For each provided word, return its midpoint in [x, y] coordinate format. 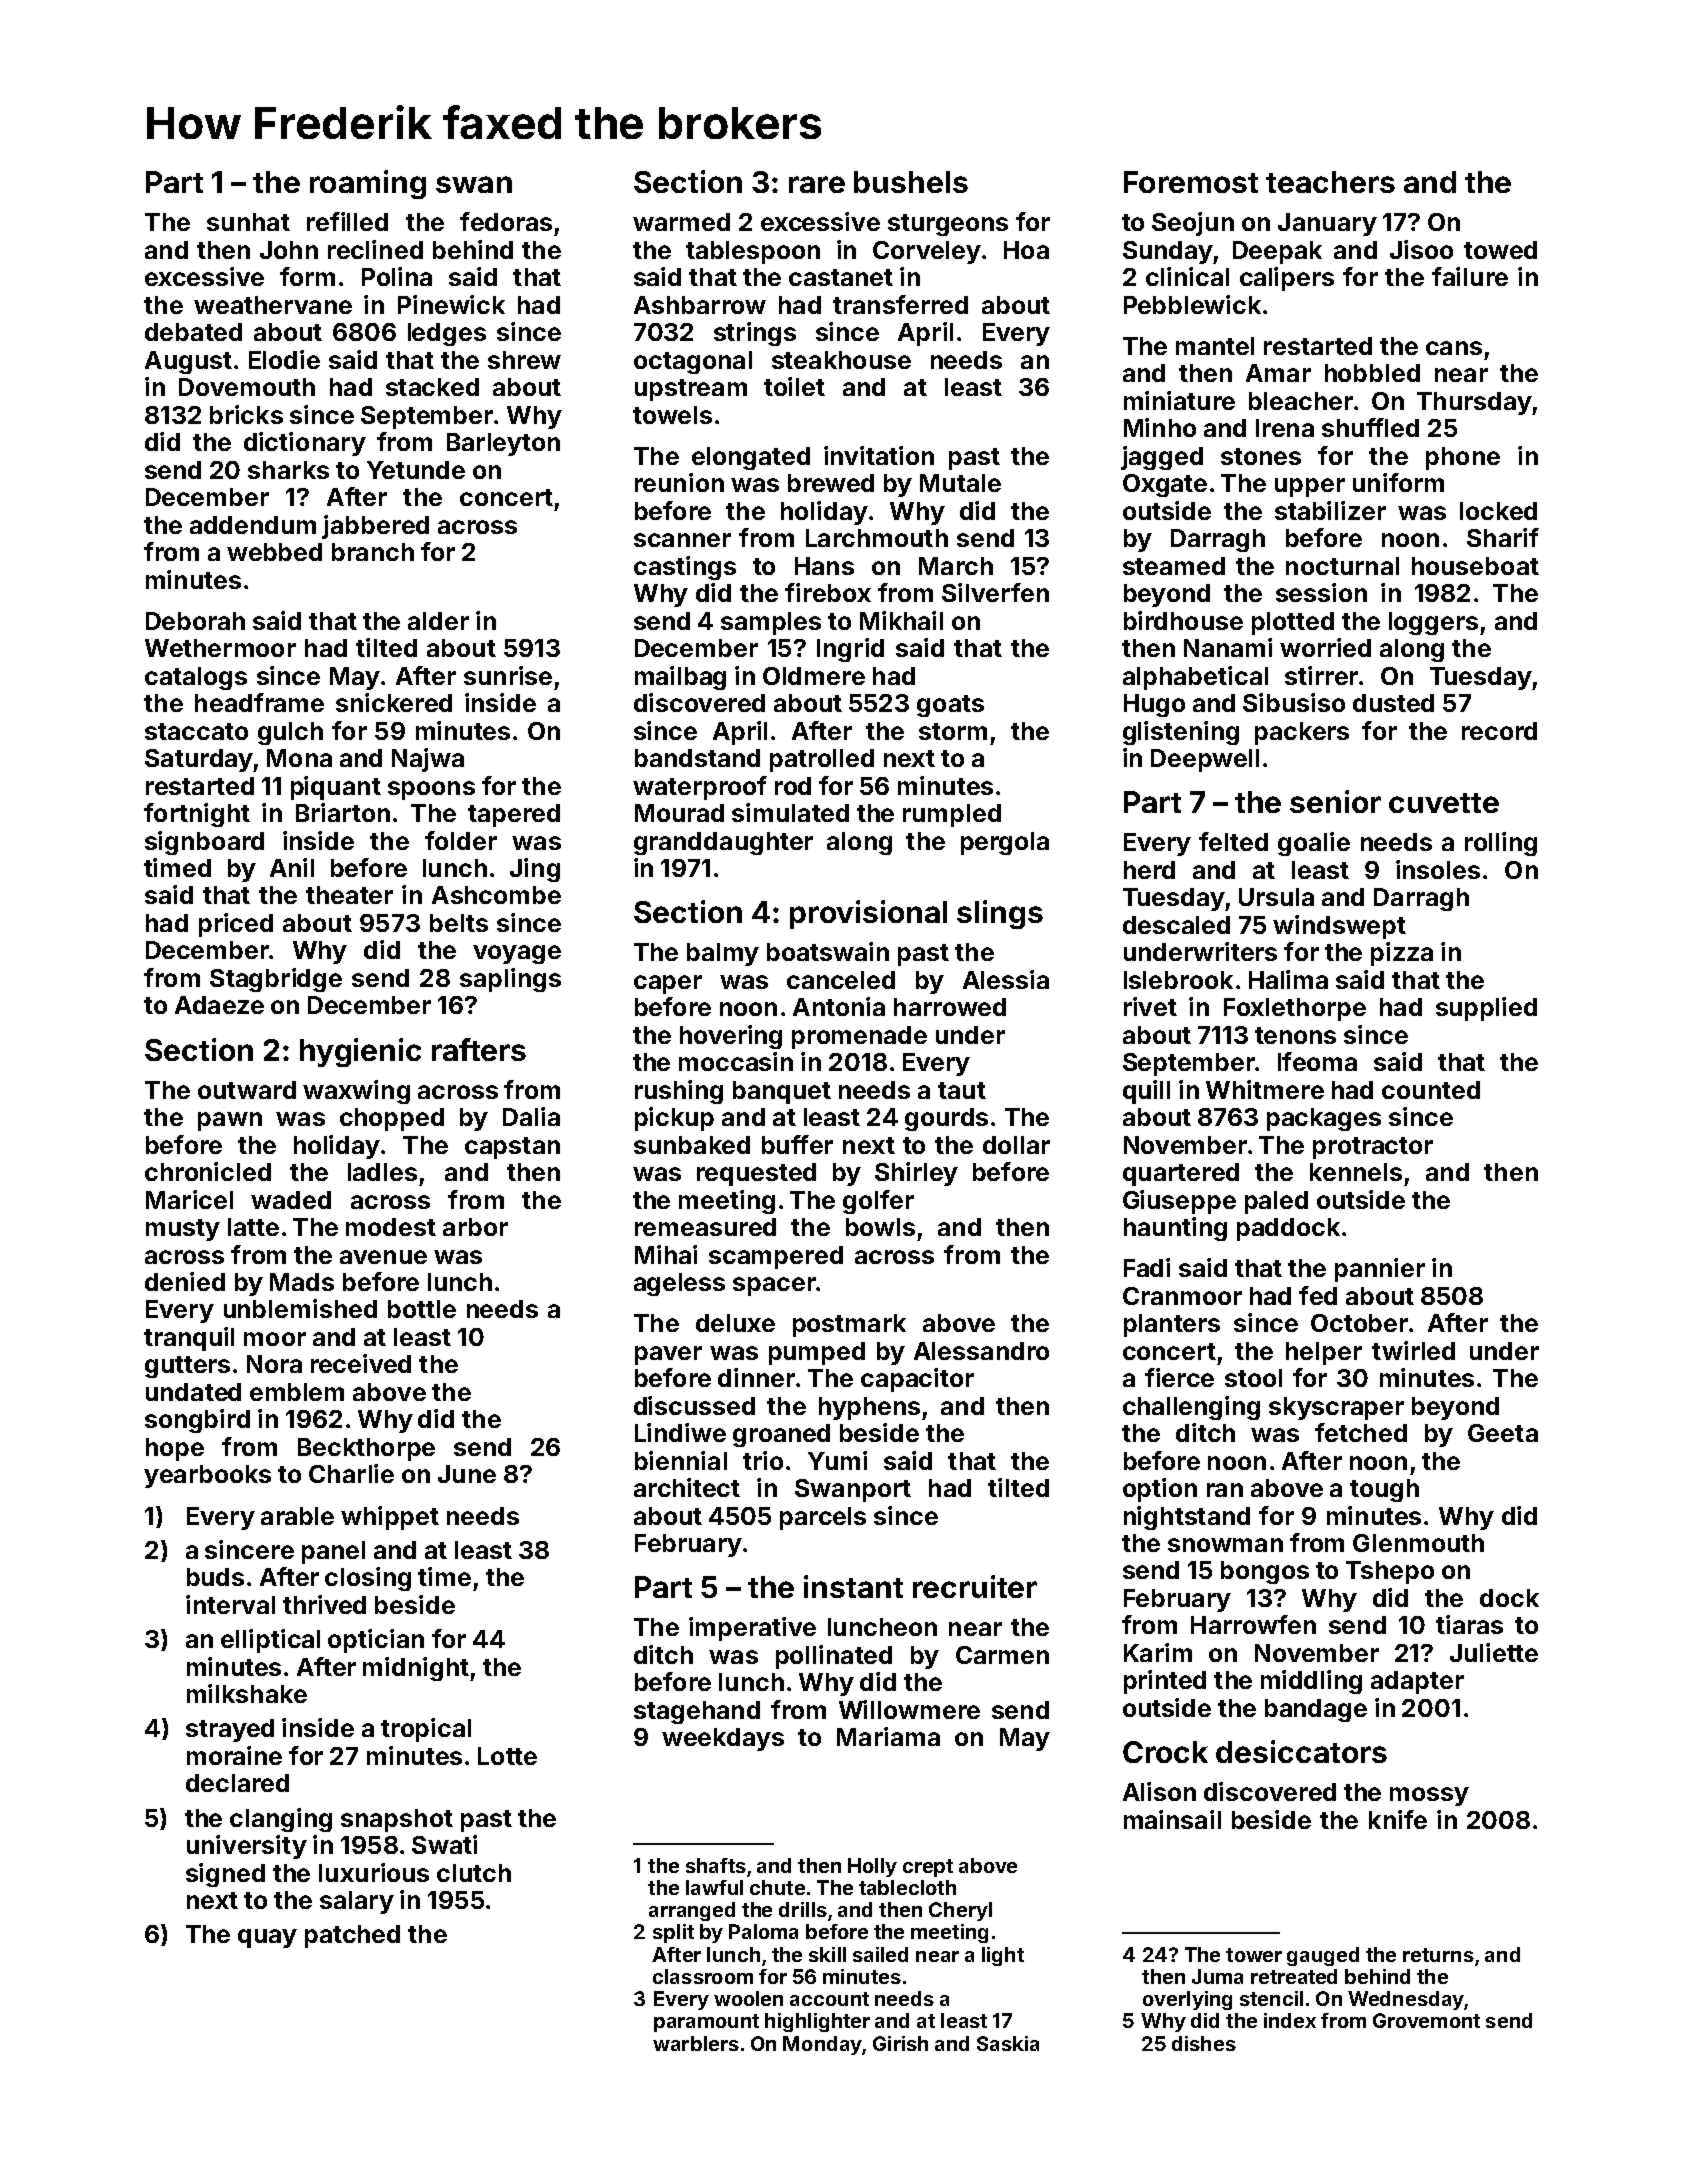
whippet [390, 1518]
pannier [1380, 1270]
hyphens [869, 1408]
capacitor [917, 1380]
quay [267, 1938]
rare [817, 184]
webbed [274, 552]
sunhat [248, 222]
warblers [696, 2043]
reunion [679, 482]
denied [185, 1281]
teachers [1330, 182]
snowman [1225, 1545]
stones [1261, 456]
